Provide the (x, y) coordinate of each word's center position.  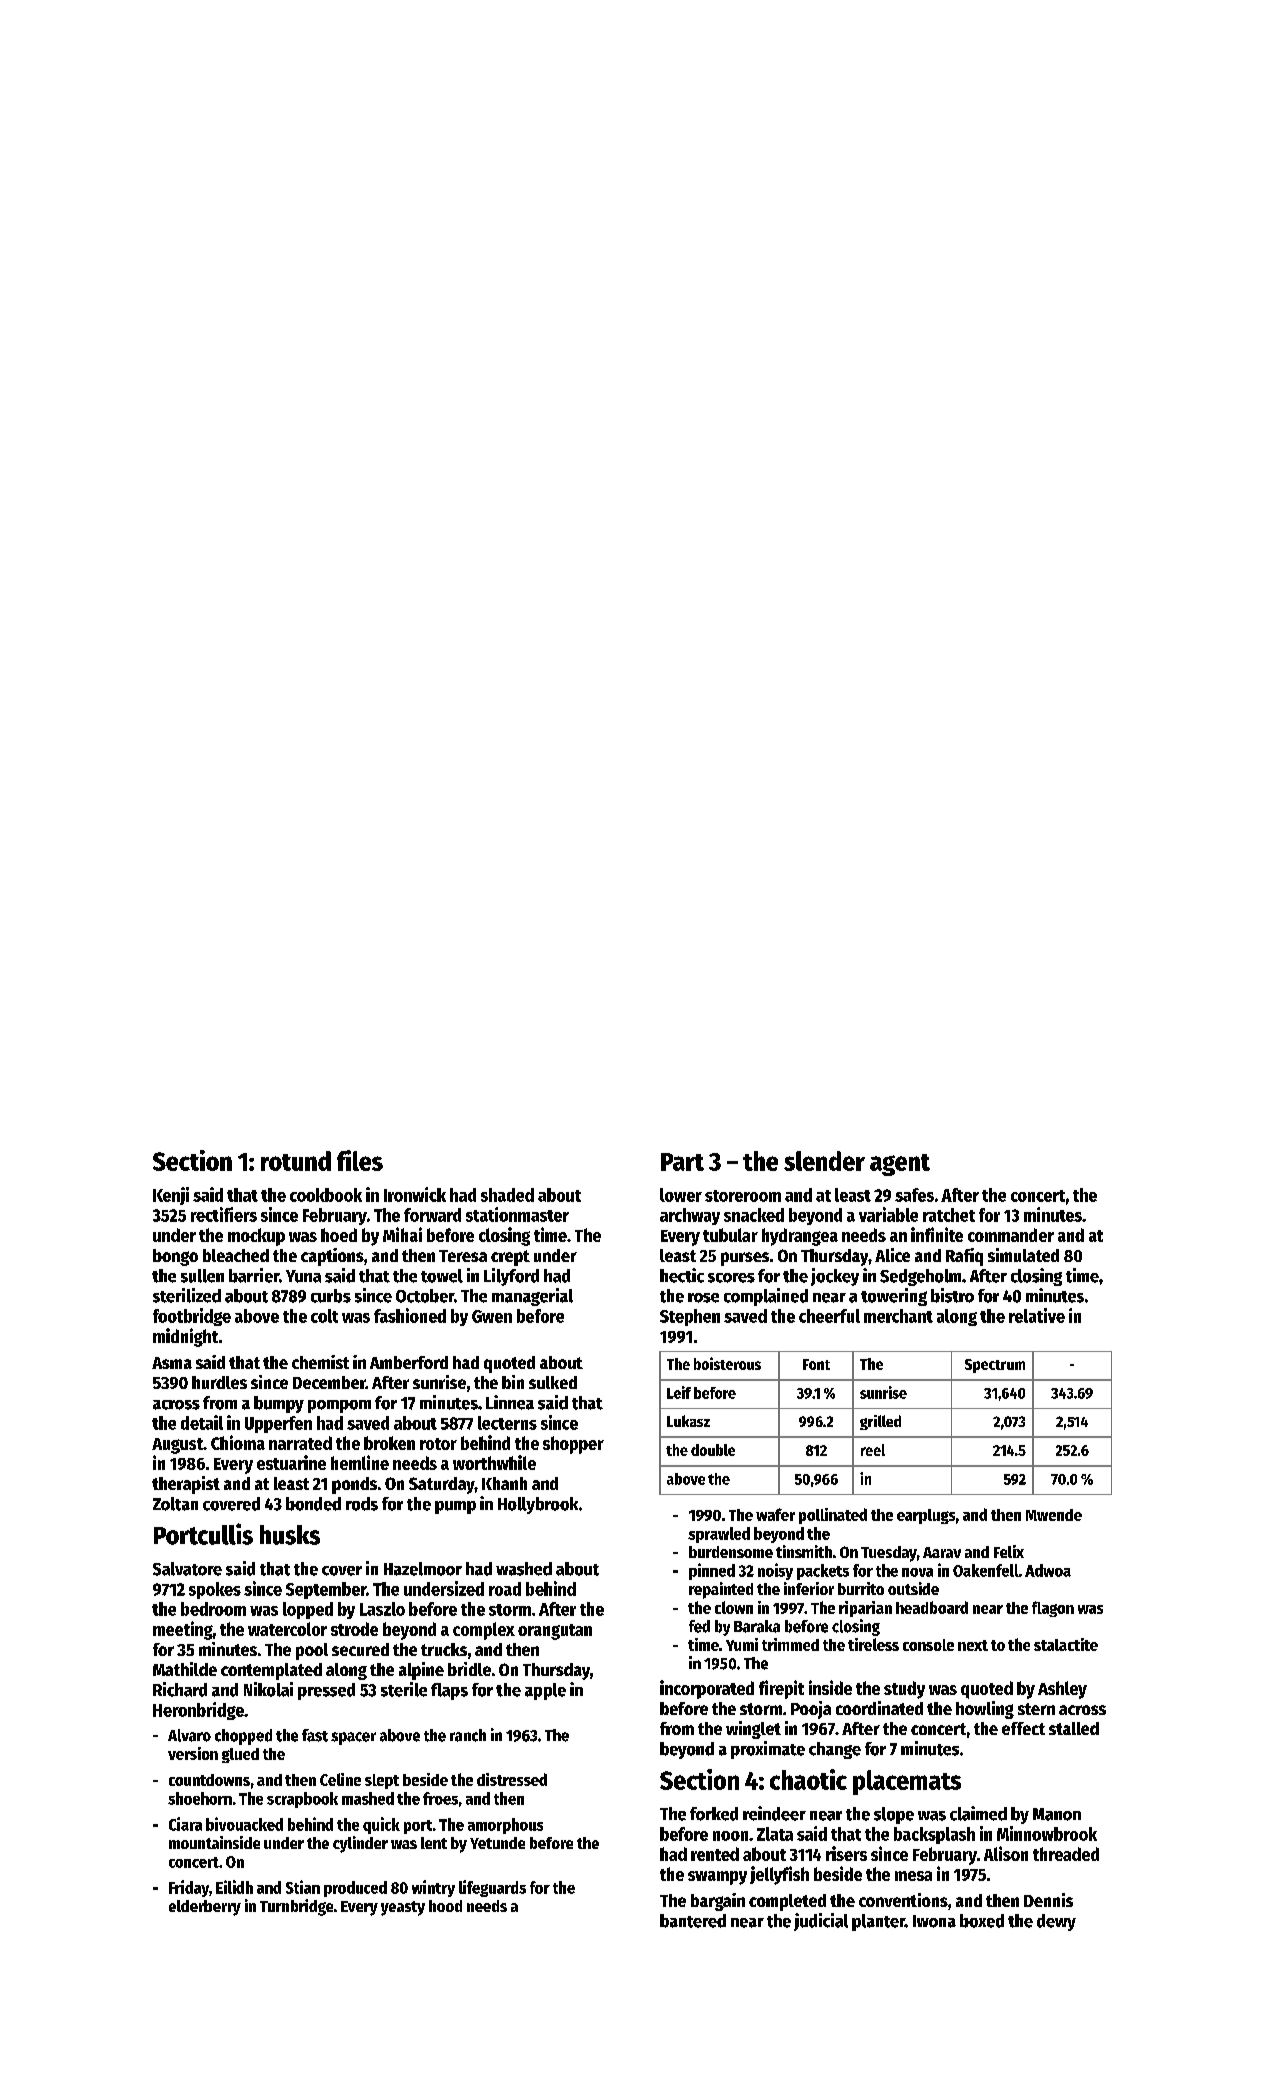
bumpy (279, 1404)
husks (290, 1535)
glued (240, 1755)
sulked (553, 1382)
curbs (331, 1296)
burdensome (731, 1552)
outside (913, 1588)
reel (873, 1450)
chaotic (808, 1779)
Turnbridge (296, 1907)
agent (900, 1165)
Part (682, 1162)
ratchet (949, 1215)
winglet (753, 1730)
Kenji (171, 1196)
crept (510, 1258)
